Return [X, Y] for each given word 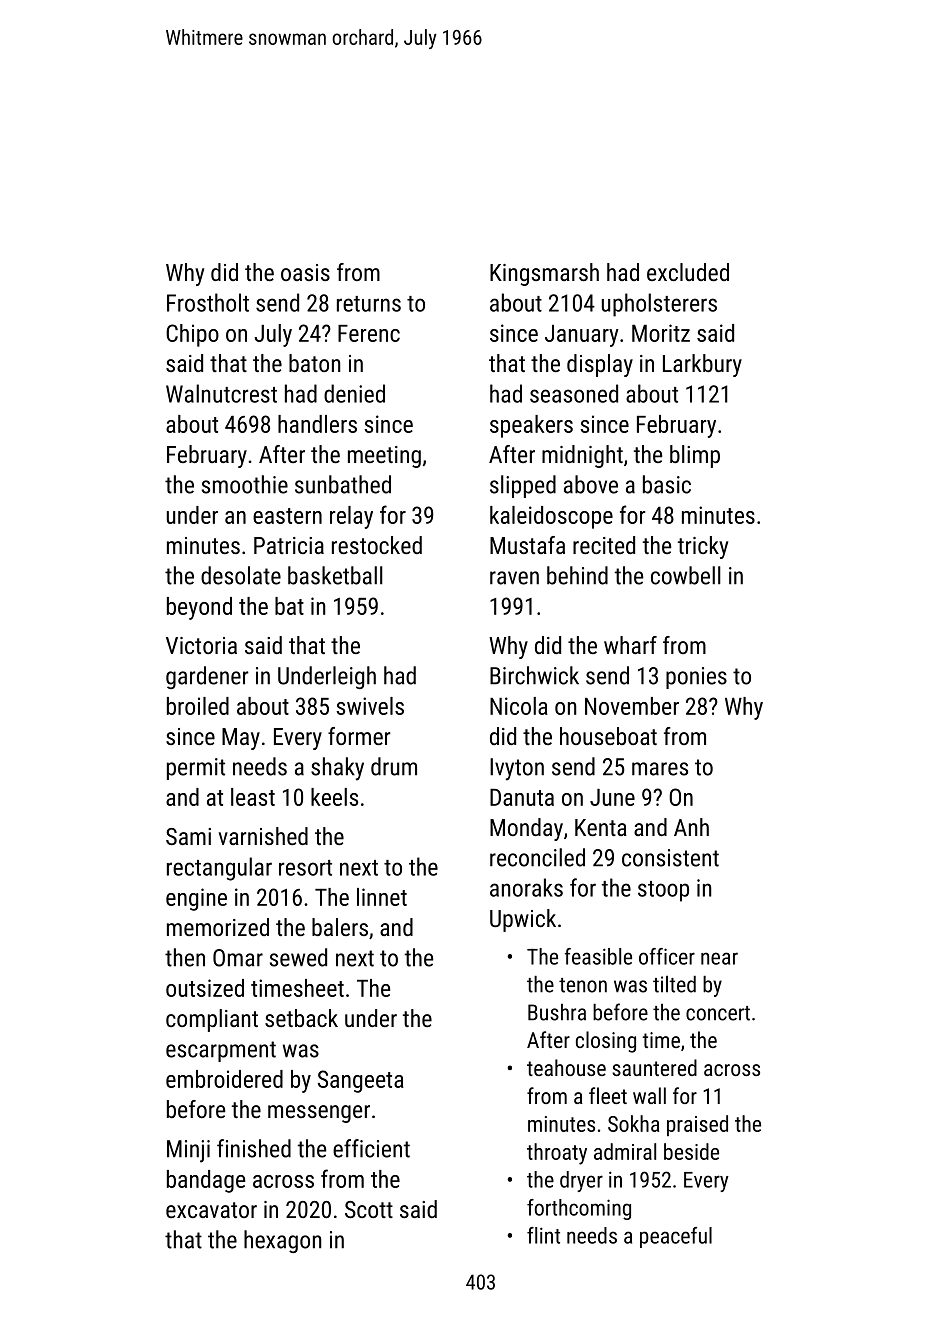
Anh [691, 827]
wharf [630, 645]
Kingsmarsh [544, 274]
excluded [688, 272]
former [359, 736]
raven [514, 578]
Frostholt [208, 302]
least [253, 797]
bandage [206, 1181]
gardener [207, 677]
